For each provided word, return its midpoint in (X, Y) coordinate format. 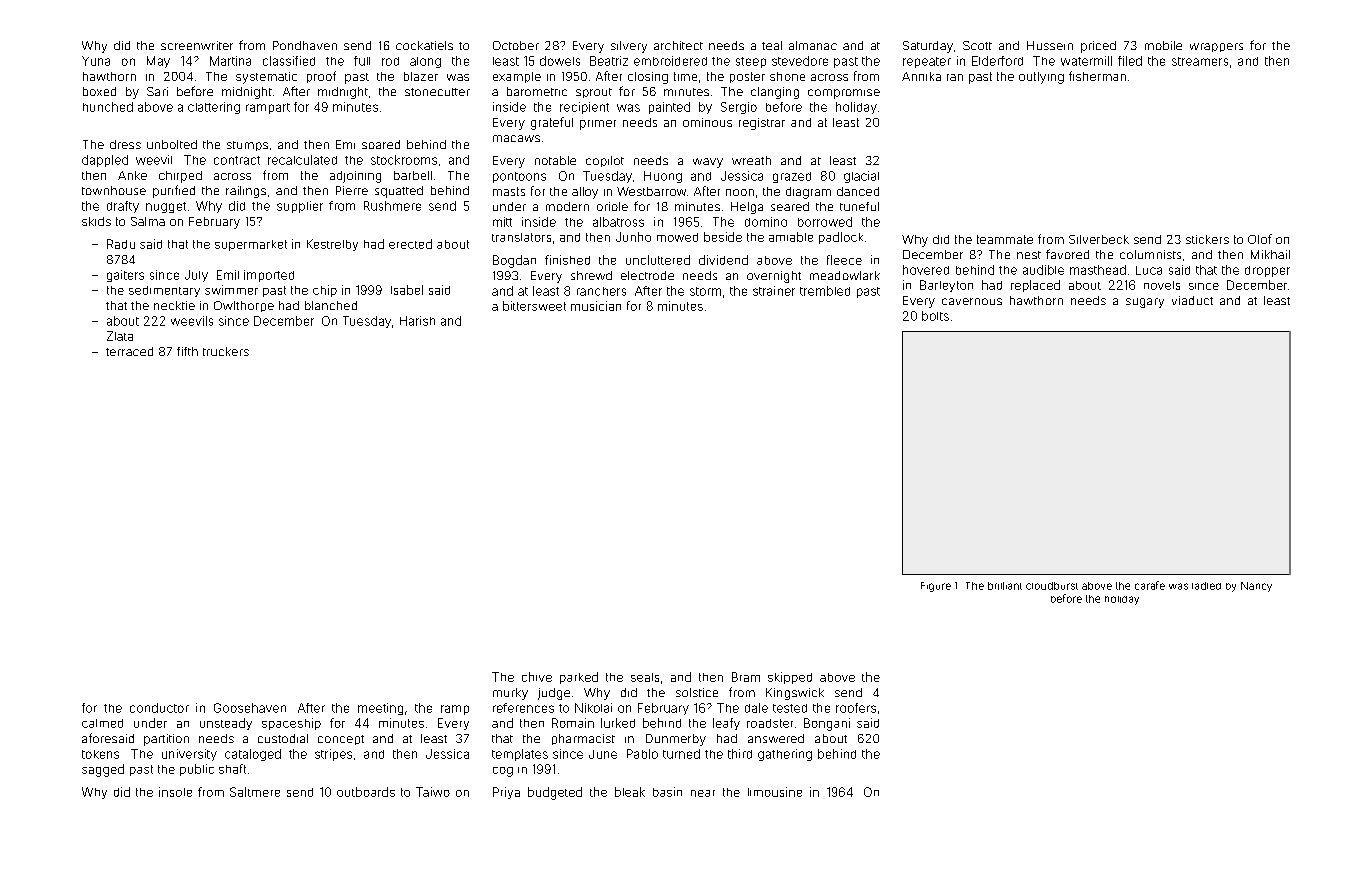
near (703, 793)
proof (321, 77)
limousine (775, 792)
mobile (1163, 45)
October (516, 45)
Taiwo (433, 792)
